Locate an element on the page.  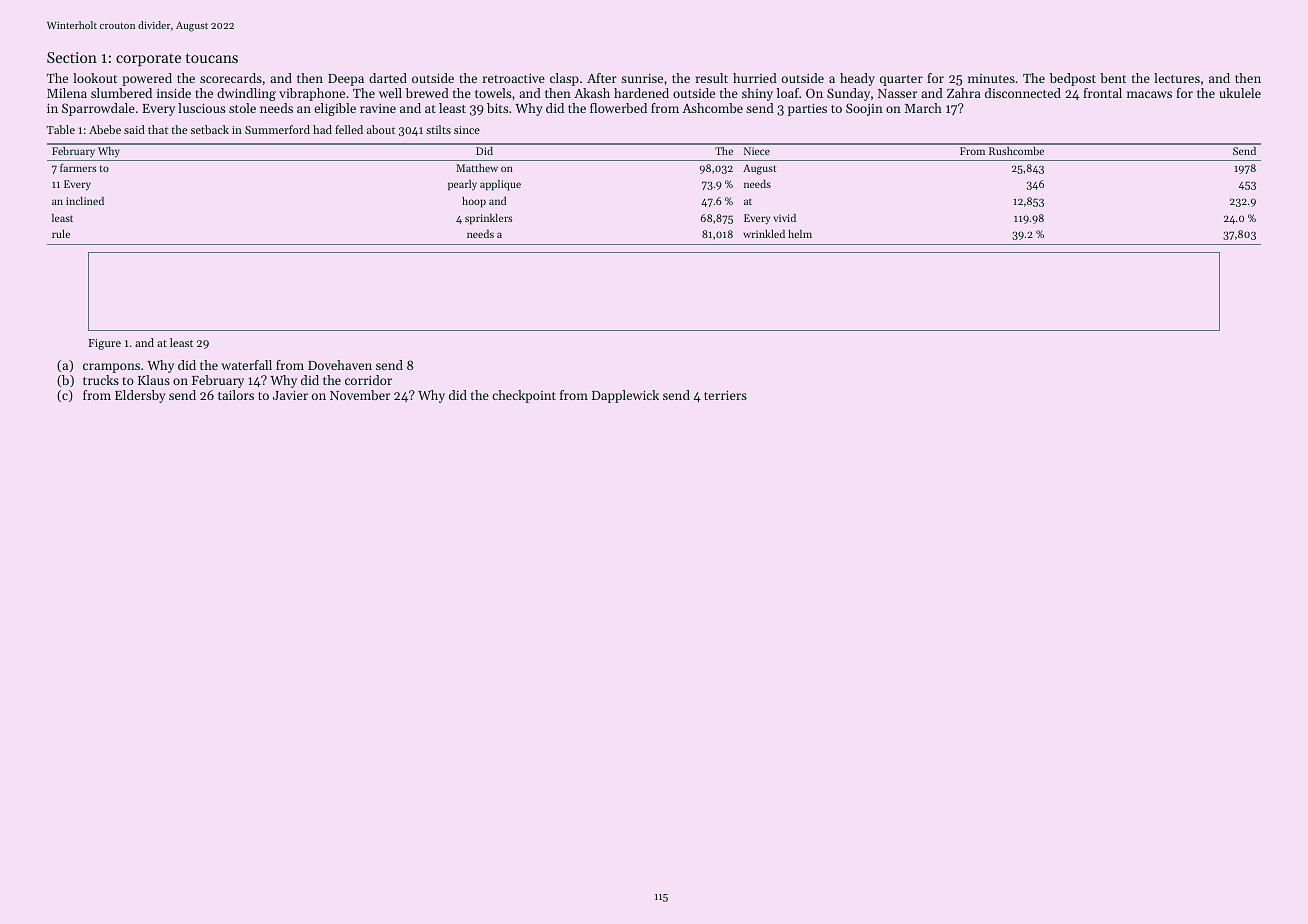
Dovehaven is located at coordinates (340, 365).
